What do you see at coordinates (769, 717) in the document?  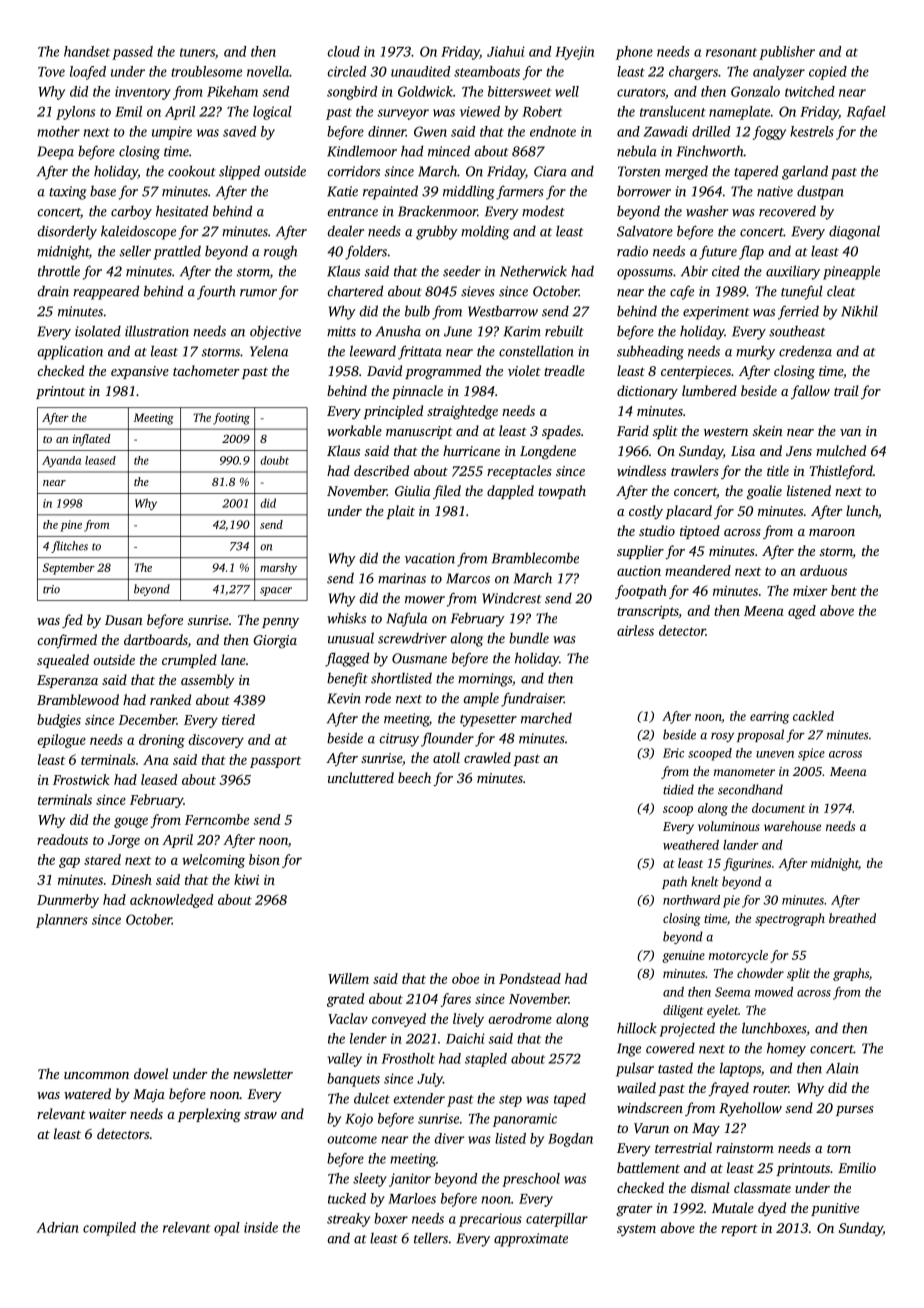 I see `earring` at bounding box center [769, 717].
